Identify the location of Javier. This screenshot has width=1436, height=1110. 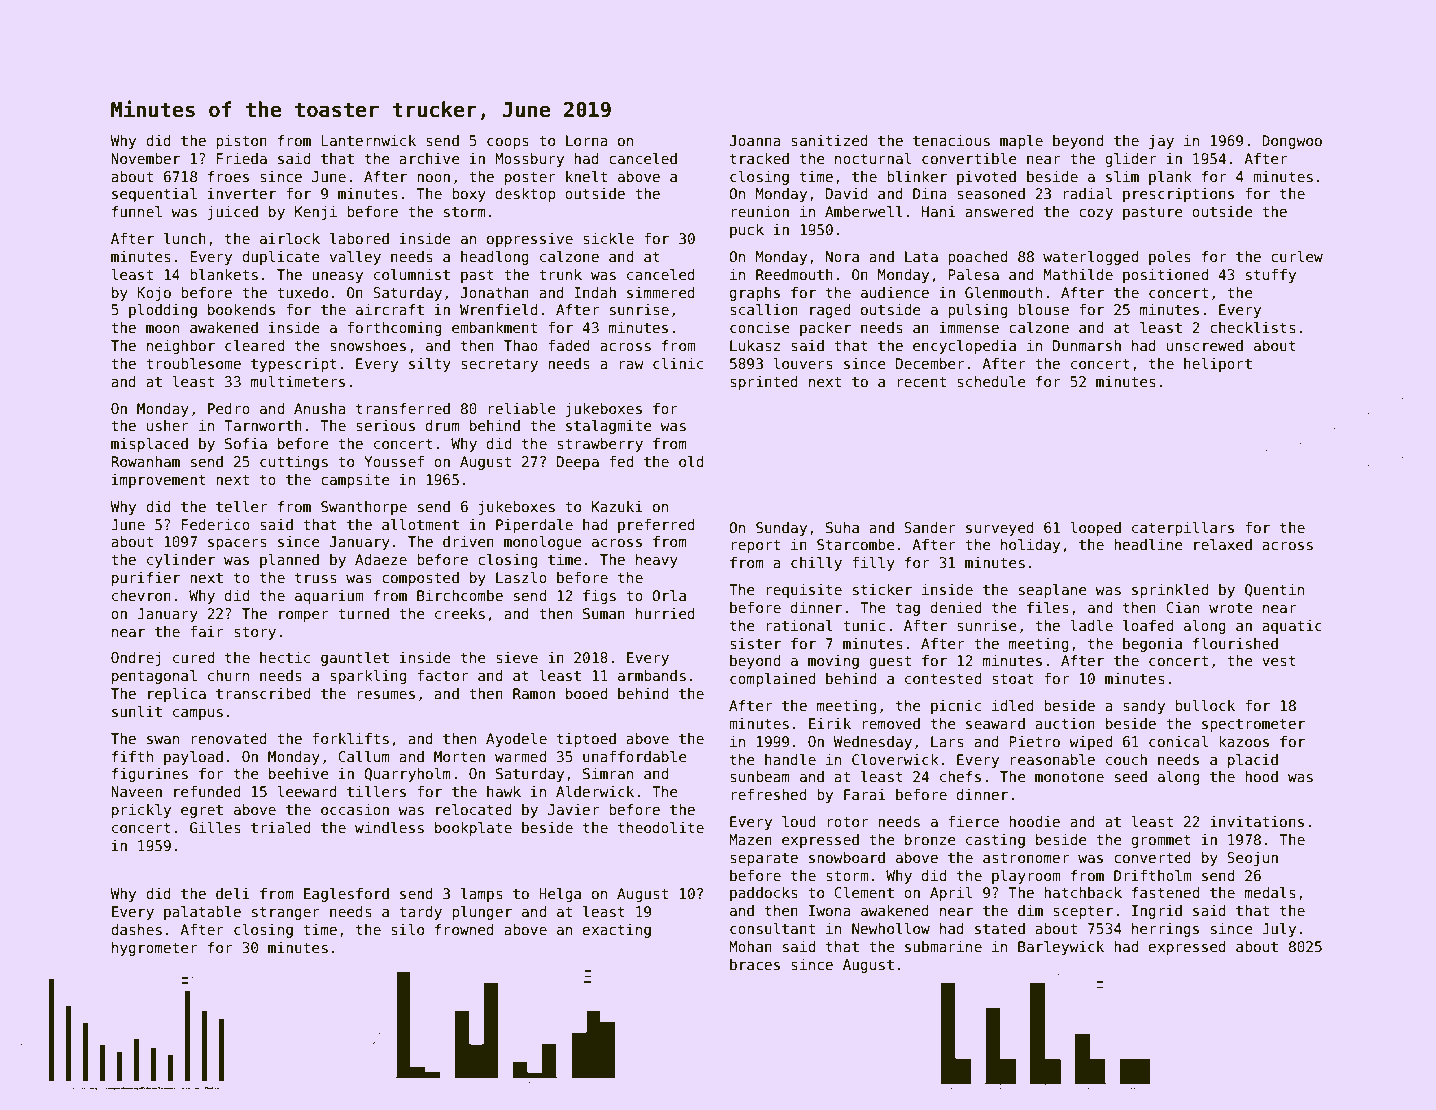
(573, 809).
